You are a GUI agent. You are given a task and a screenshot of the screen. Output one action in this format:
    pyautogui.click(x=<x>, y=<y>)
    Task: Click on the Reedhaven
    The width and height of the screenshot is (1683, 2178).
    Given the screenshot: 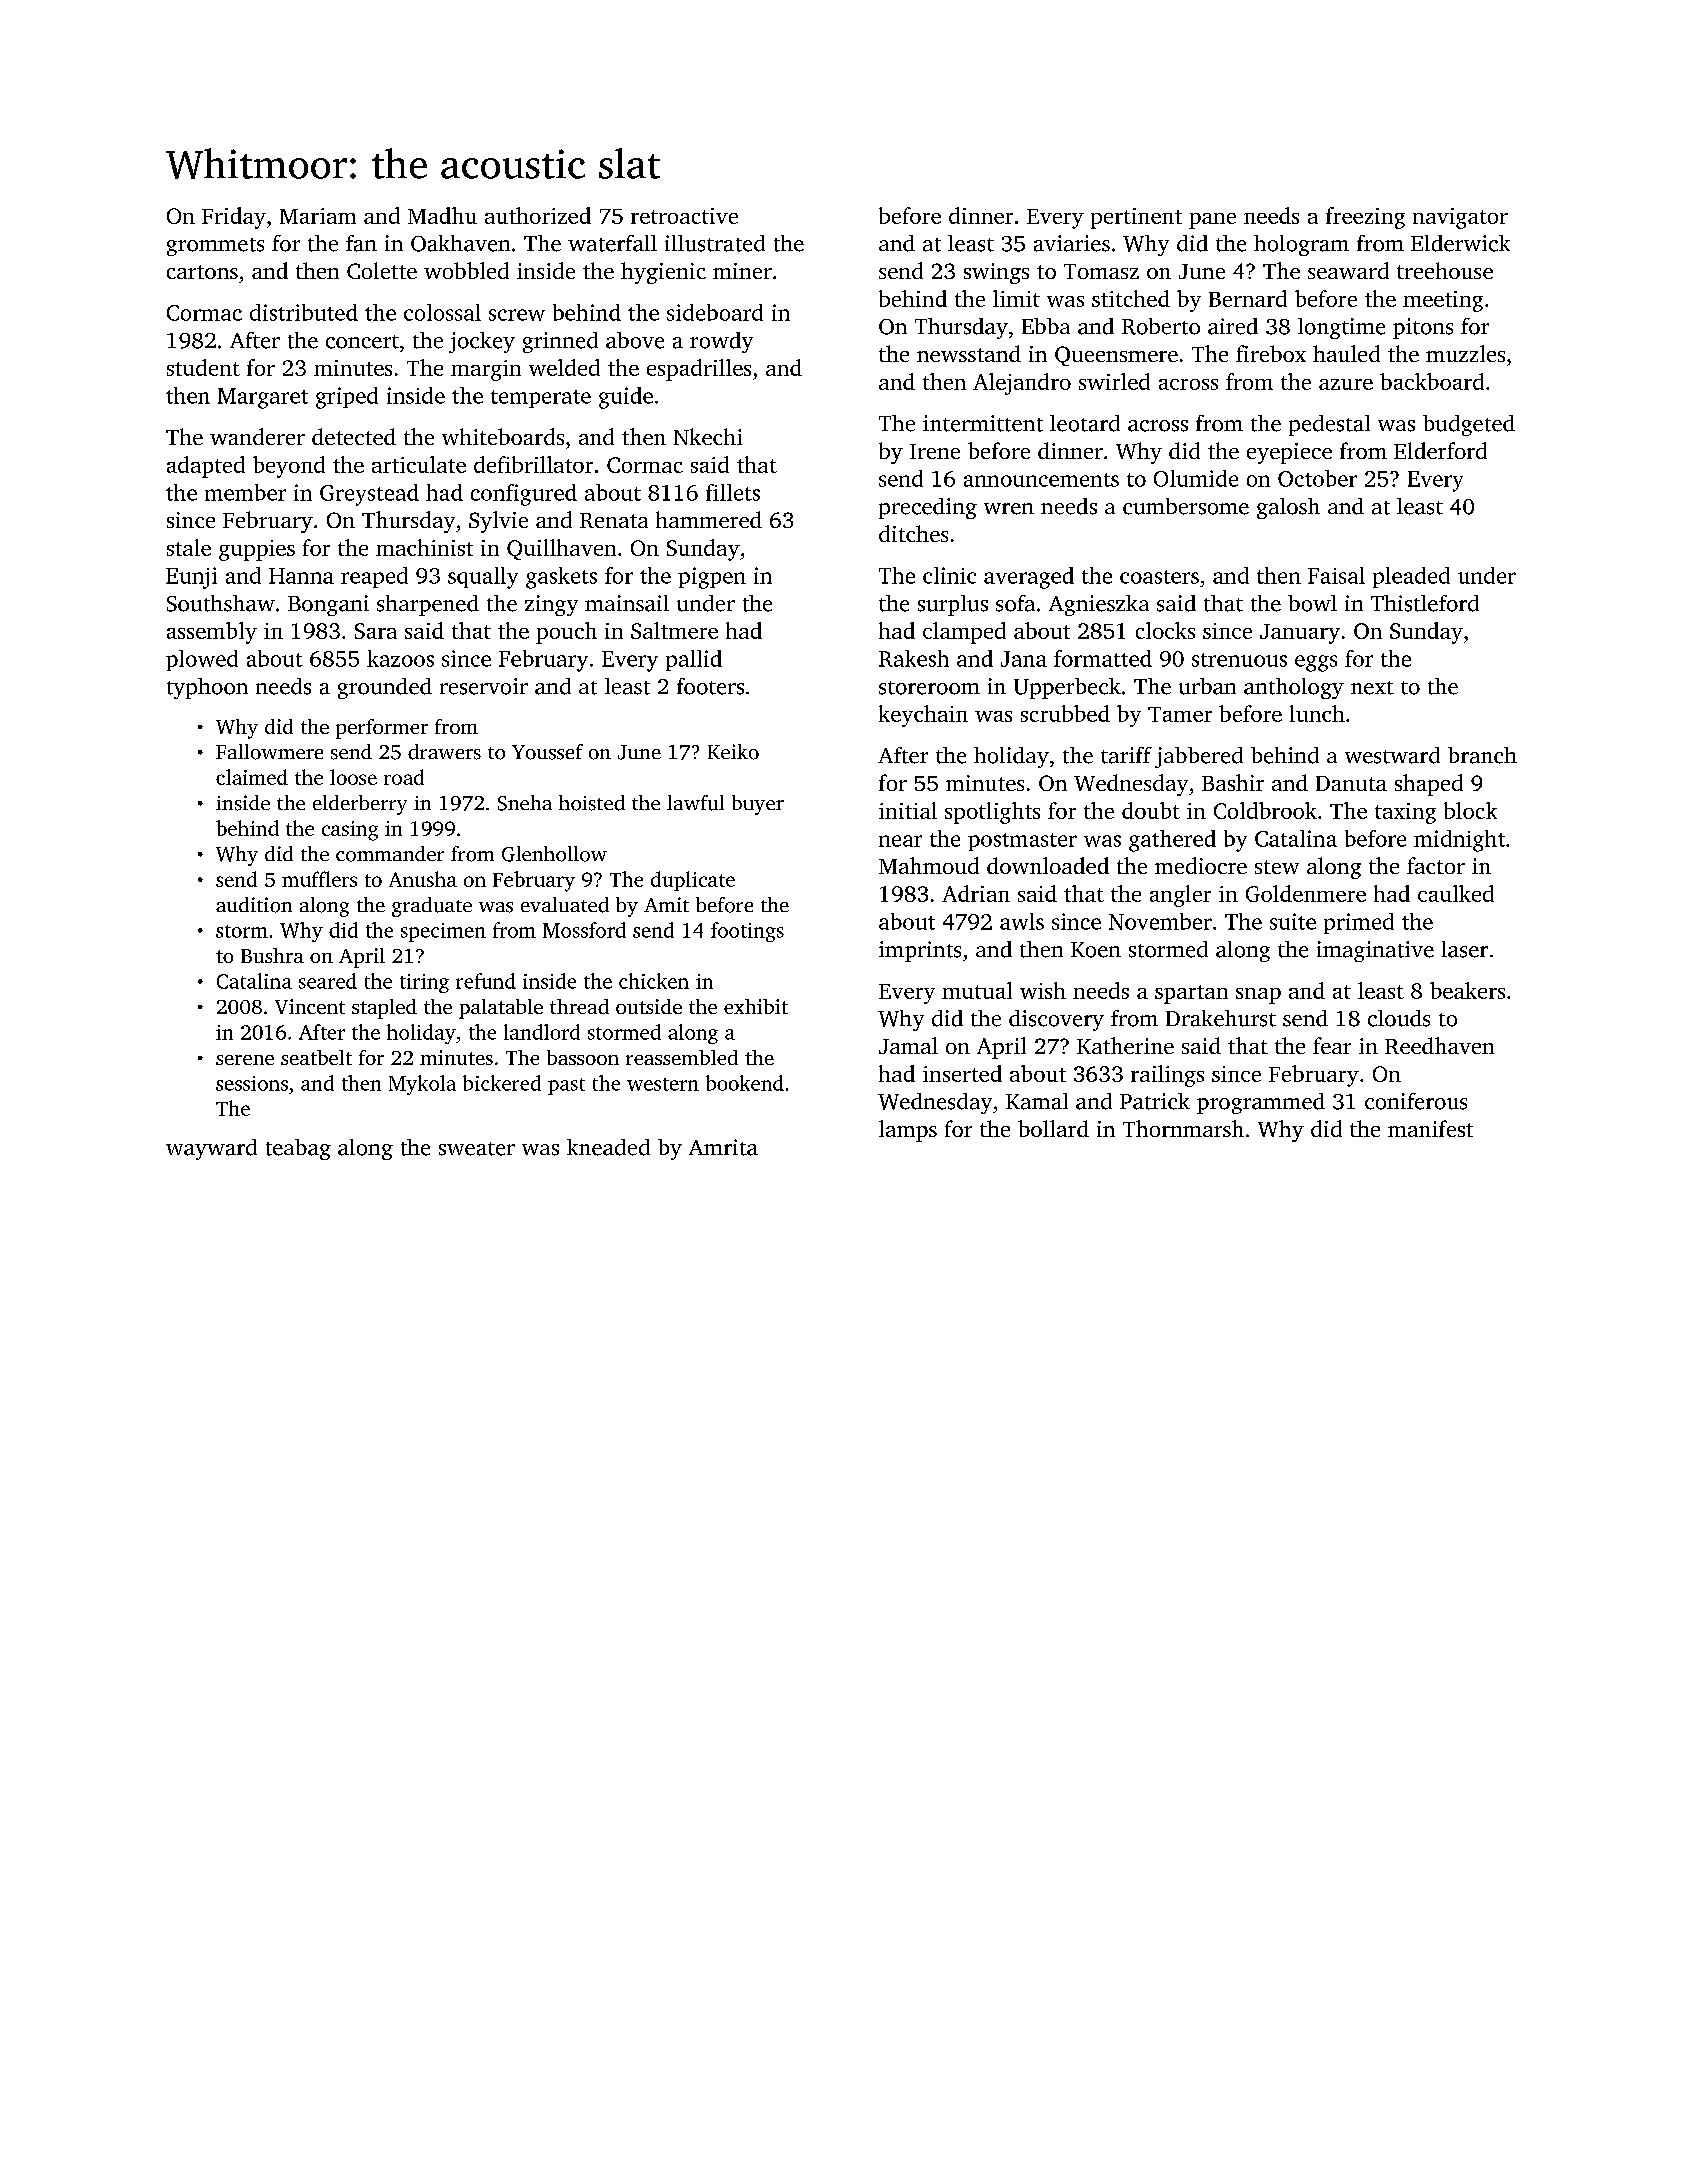 What is the action you would take?
    pyautogui.click(x=1439, y=1045)
